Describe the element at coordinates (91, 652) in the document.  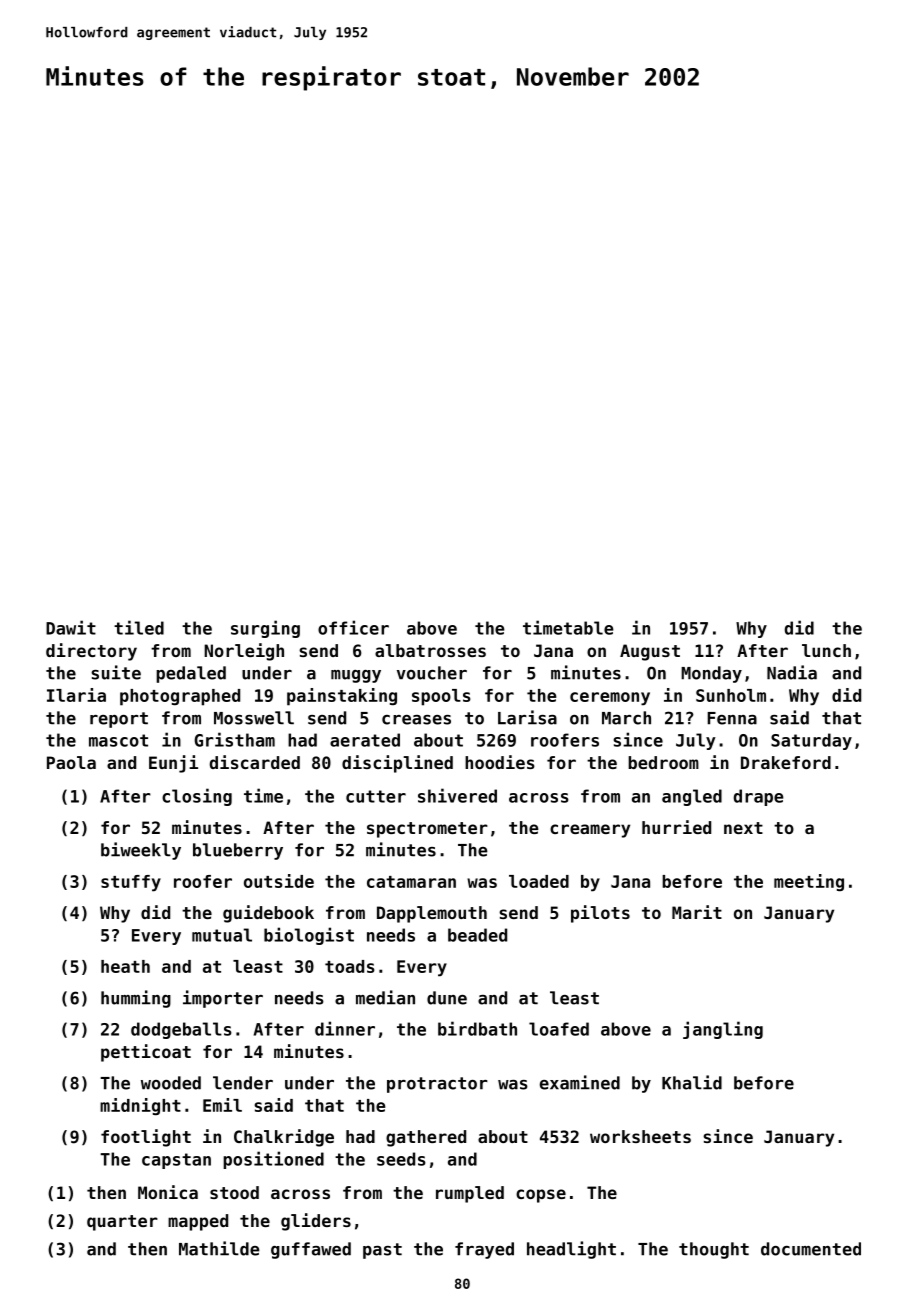
I see `directory` at that location.
